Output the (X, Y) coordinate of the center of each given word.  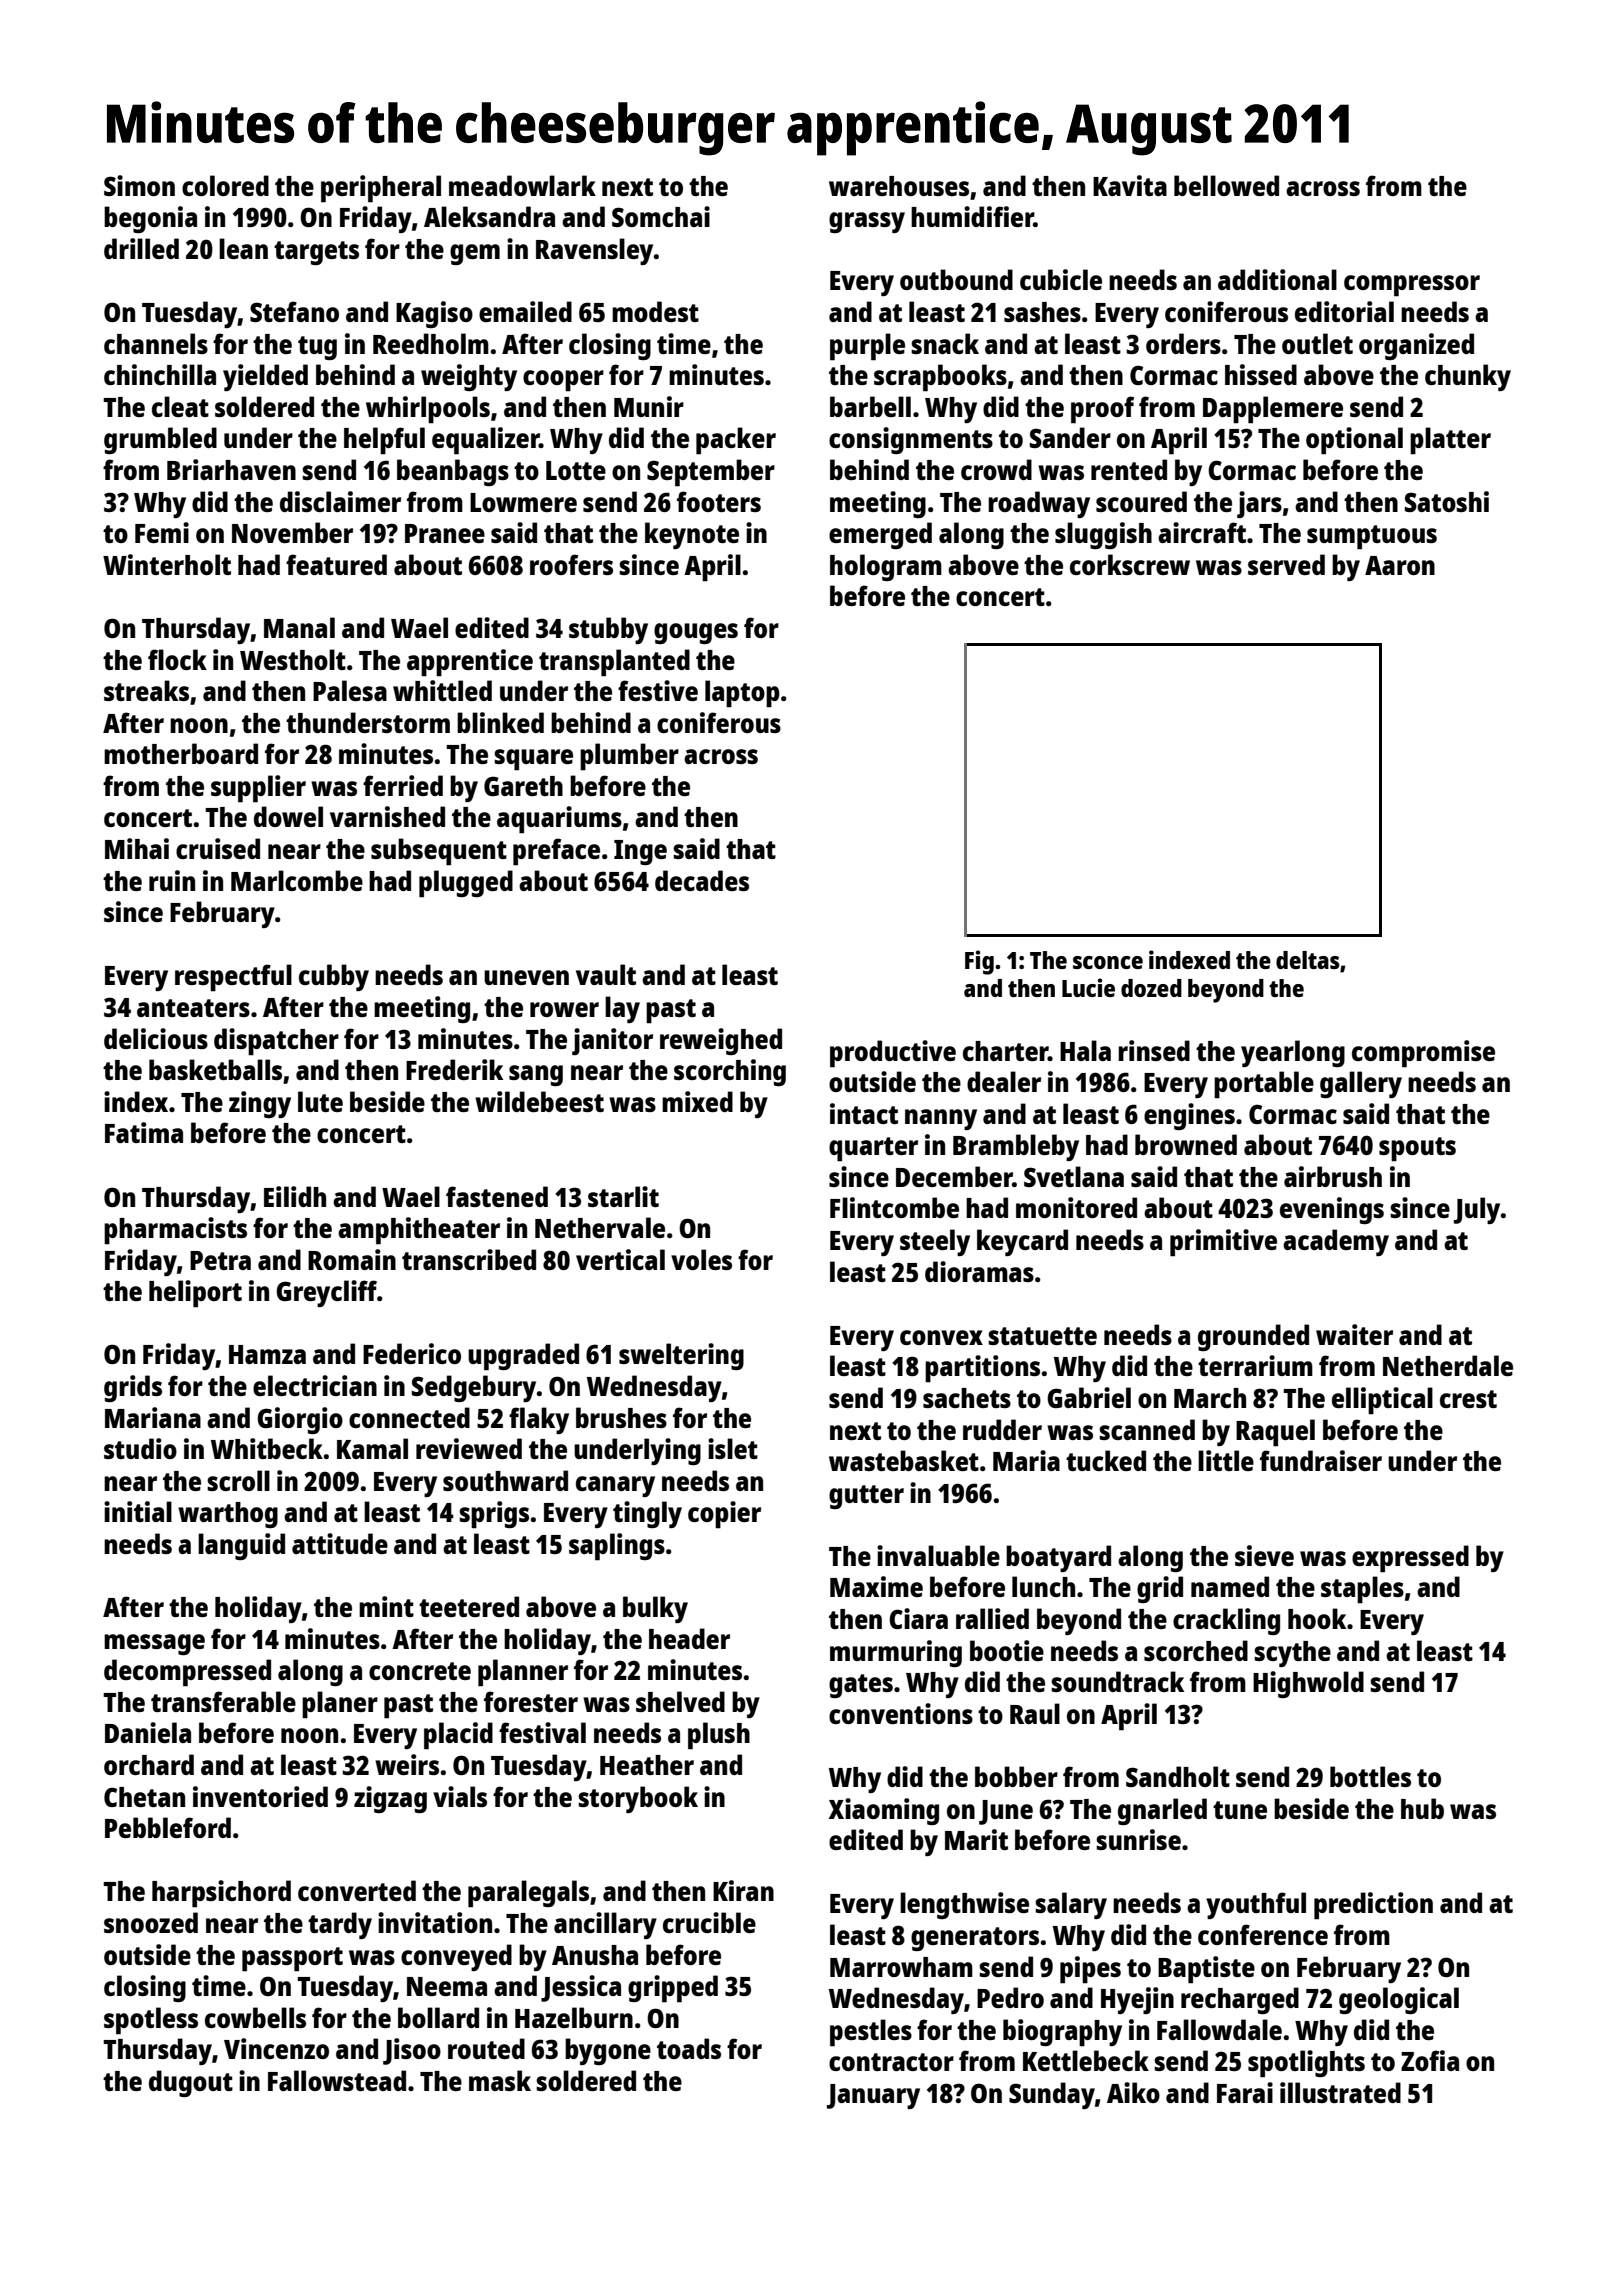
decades (702, 880)
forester (531, 1701)
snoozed (151, 1922)
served (1286, 564)
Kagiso (434, 314)
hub (1422, 1808)
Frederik (454, 1069)
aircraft (1202, 532)
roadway (1039, 504)
